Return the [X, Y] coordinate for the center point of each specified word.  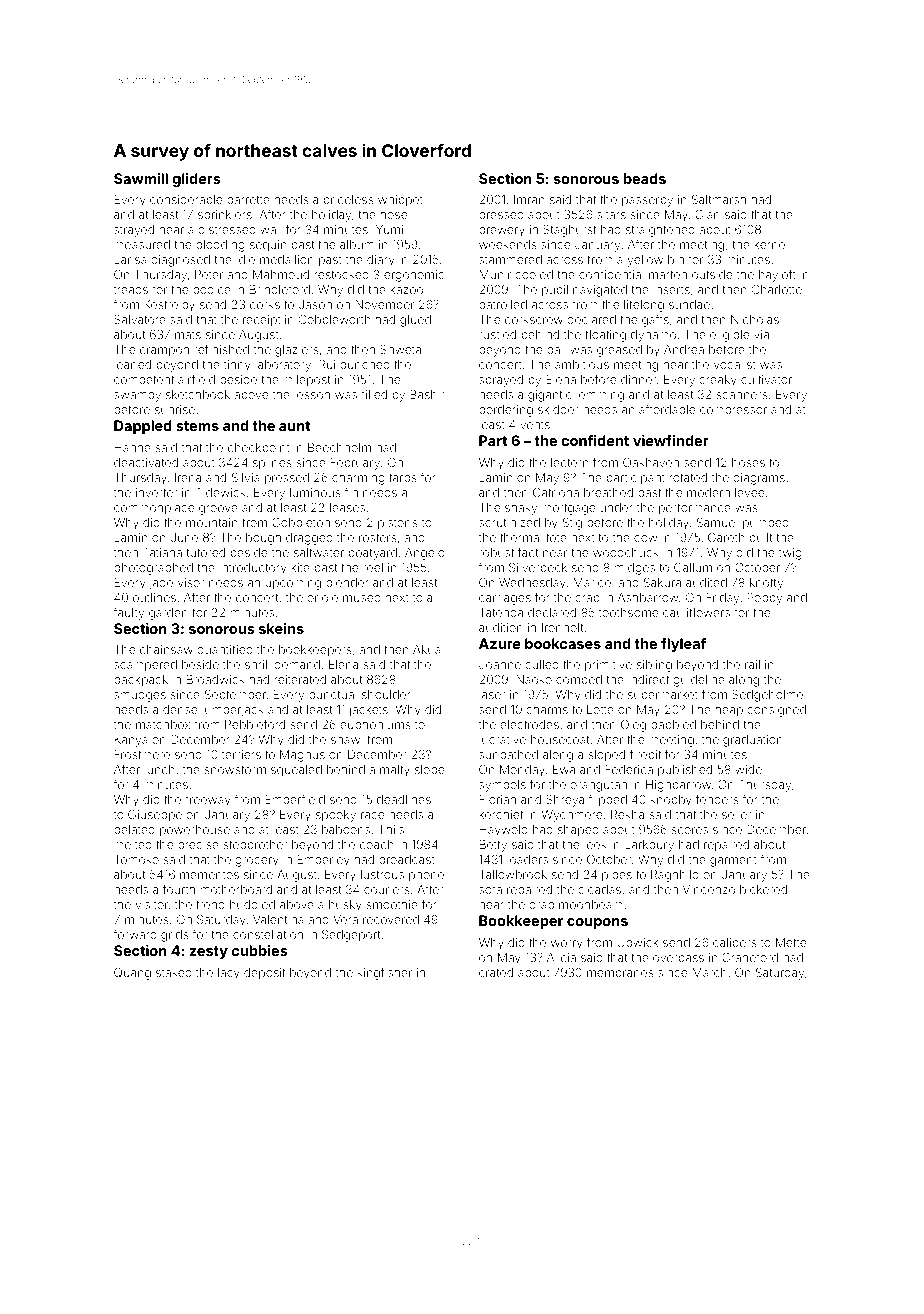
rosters [378, 538]
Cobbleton [301, 522]
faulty [129, 613]
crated [496, 972]
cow [645, 538]
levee [749, 492]
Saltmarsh [719, 199]
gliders [197, 180]
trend [210, 904]
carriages [505, 599]
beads [645, 178]
